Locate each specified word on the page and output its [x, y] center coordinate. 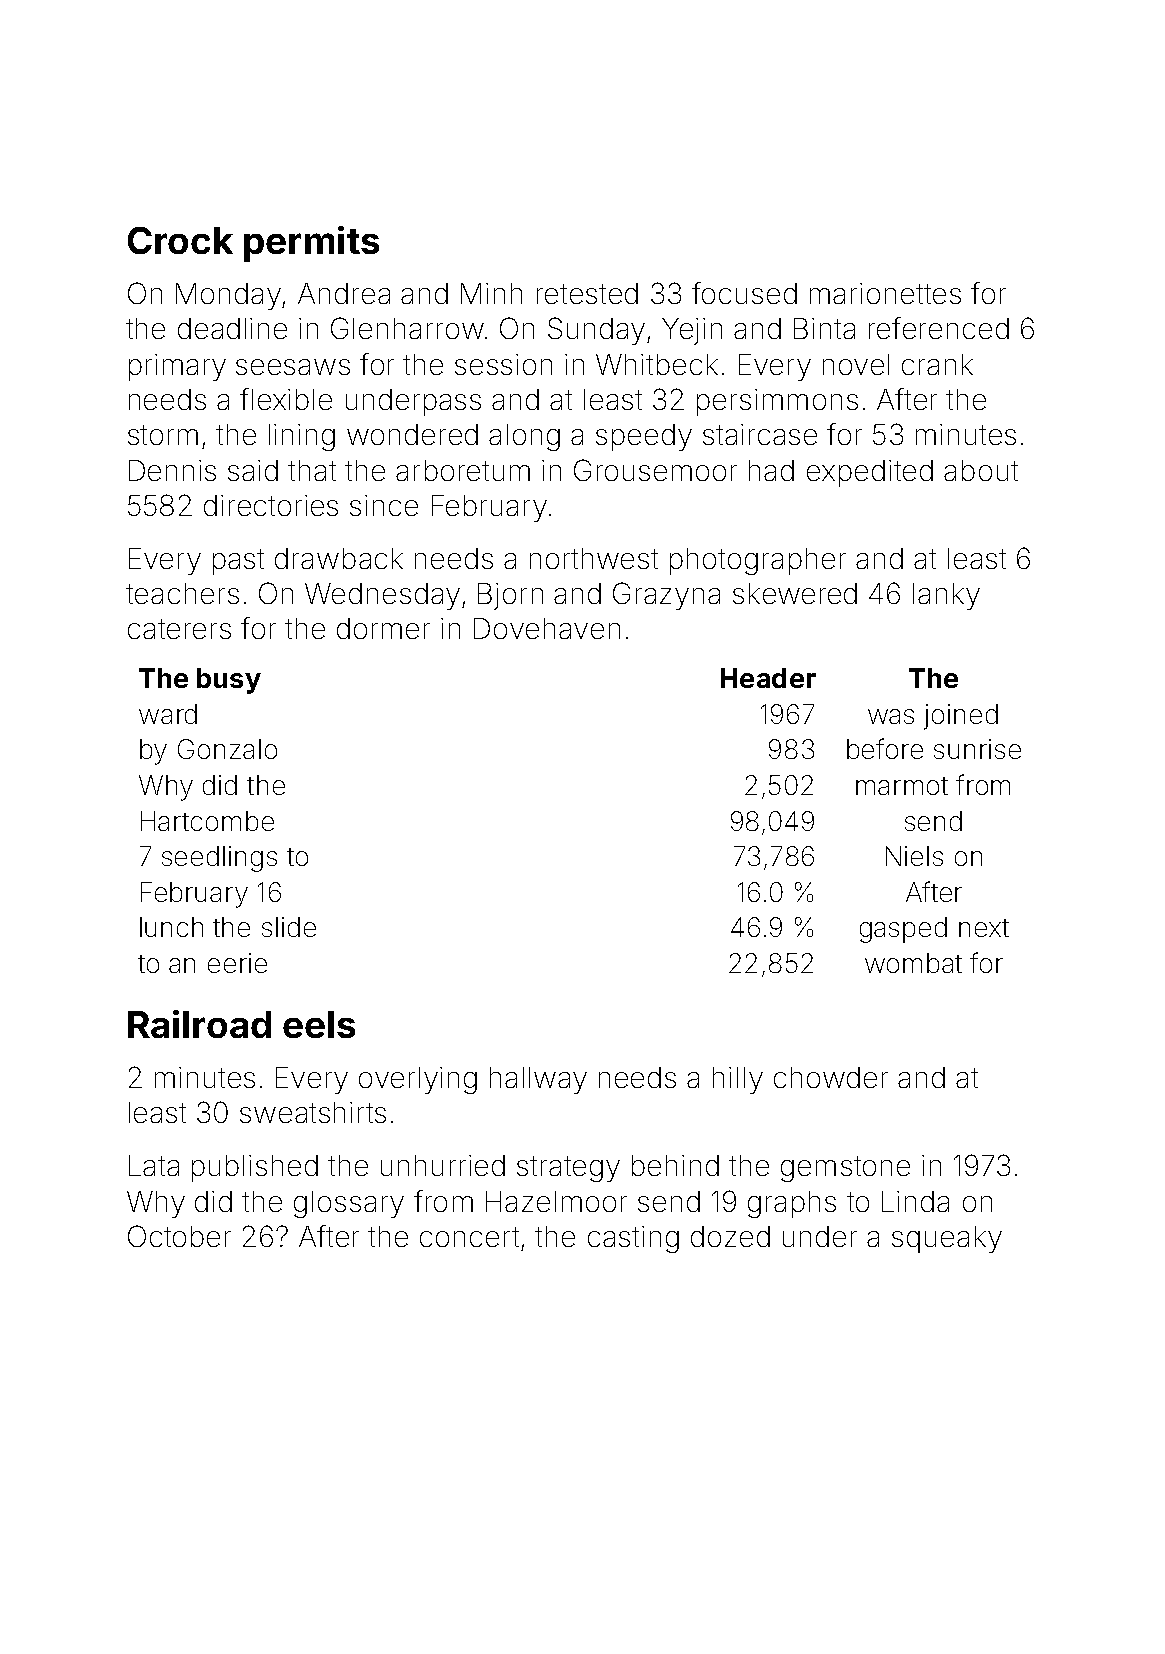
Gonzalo [227, 749]
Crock [180, 240]
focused [744, 293]
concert [469, 1237]
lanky [946, 596]
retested [587, 293]
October [179, 1236]
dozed [730, 1236]
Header [768, 678]
